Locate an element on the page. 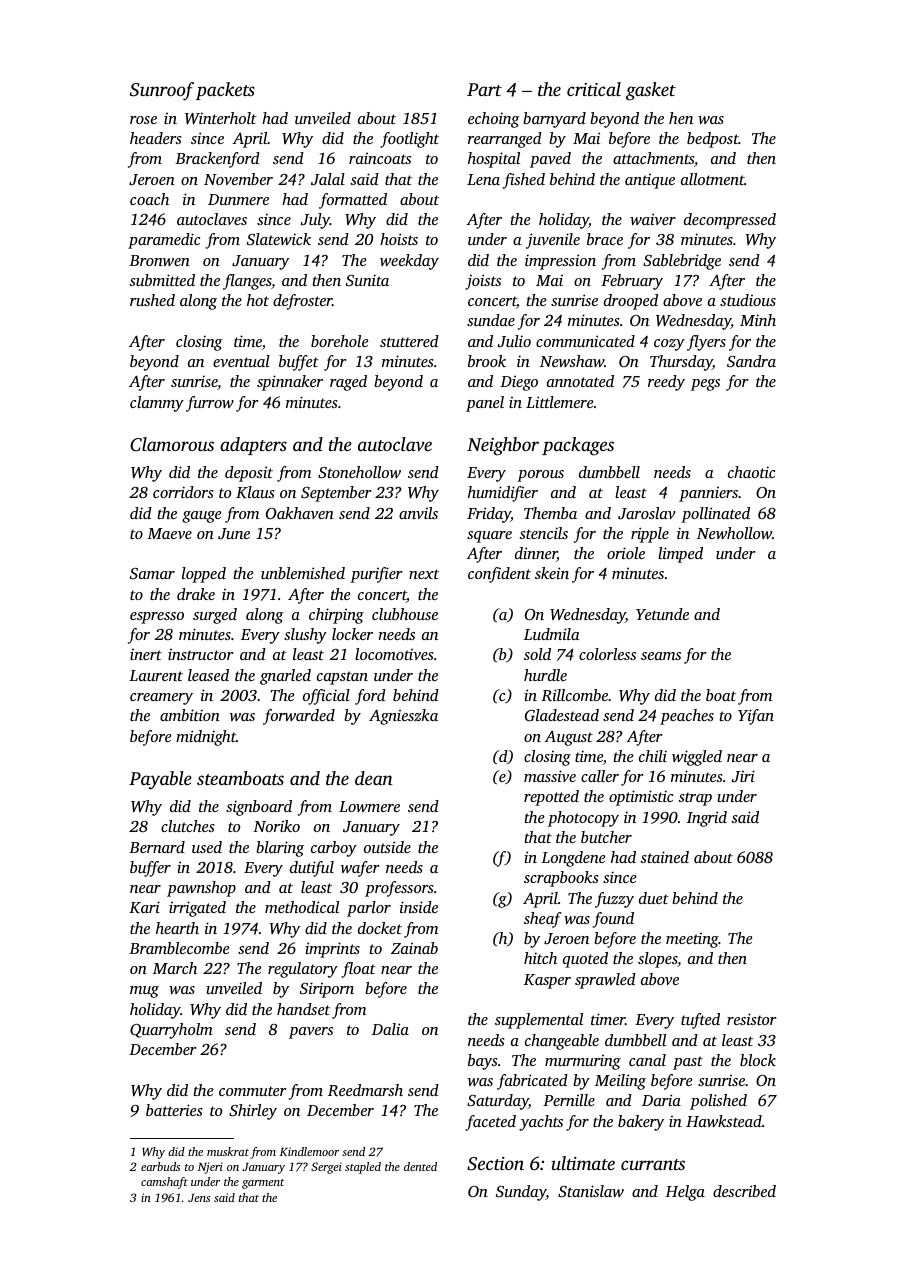 The height and width of the page is (1287, 906). described is located at coordinates (744, 1191).
